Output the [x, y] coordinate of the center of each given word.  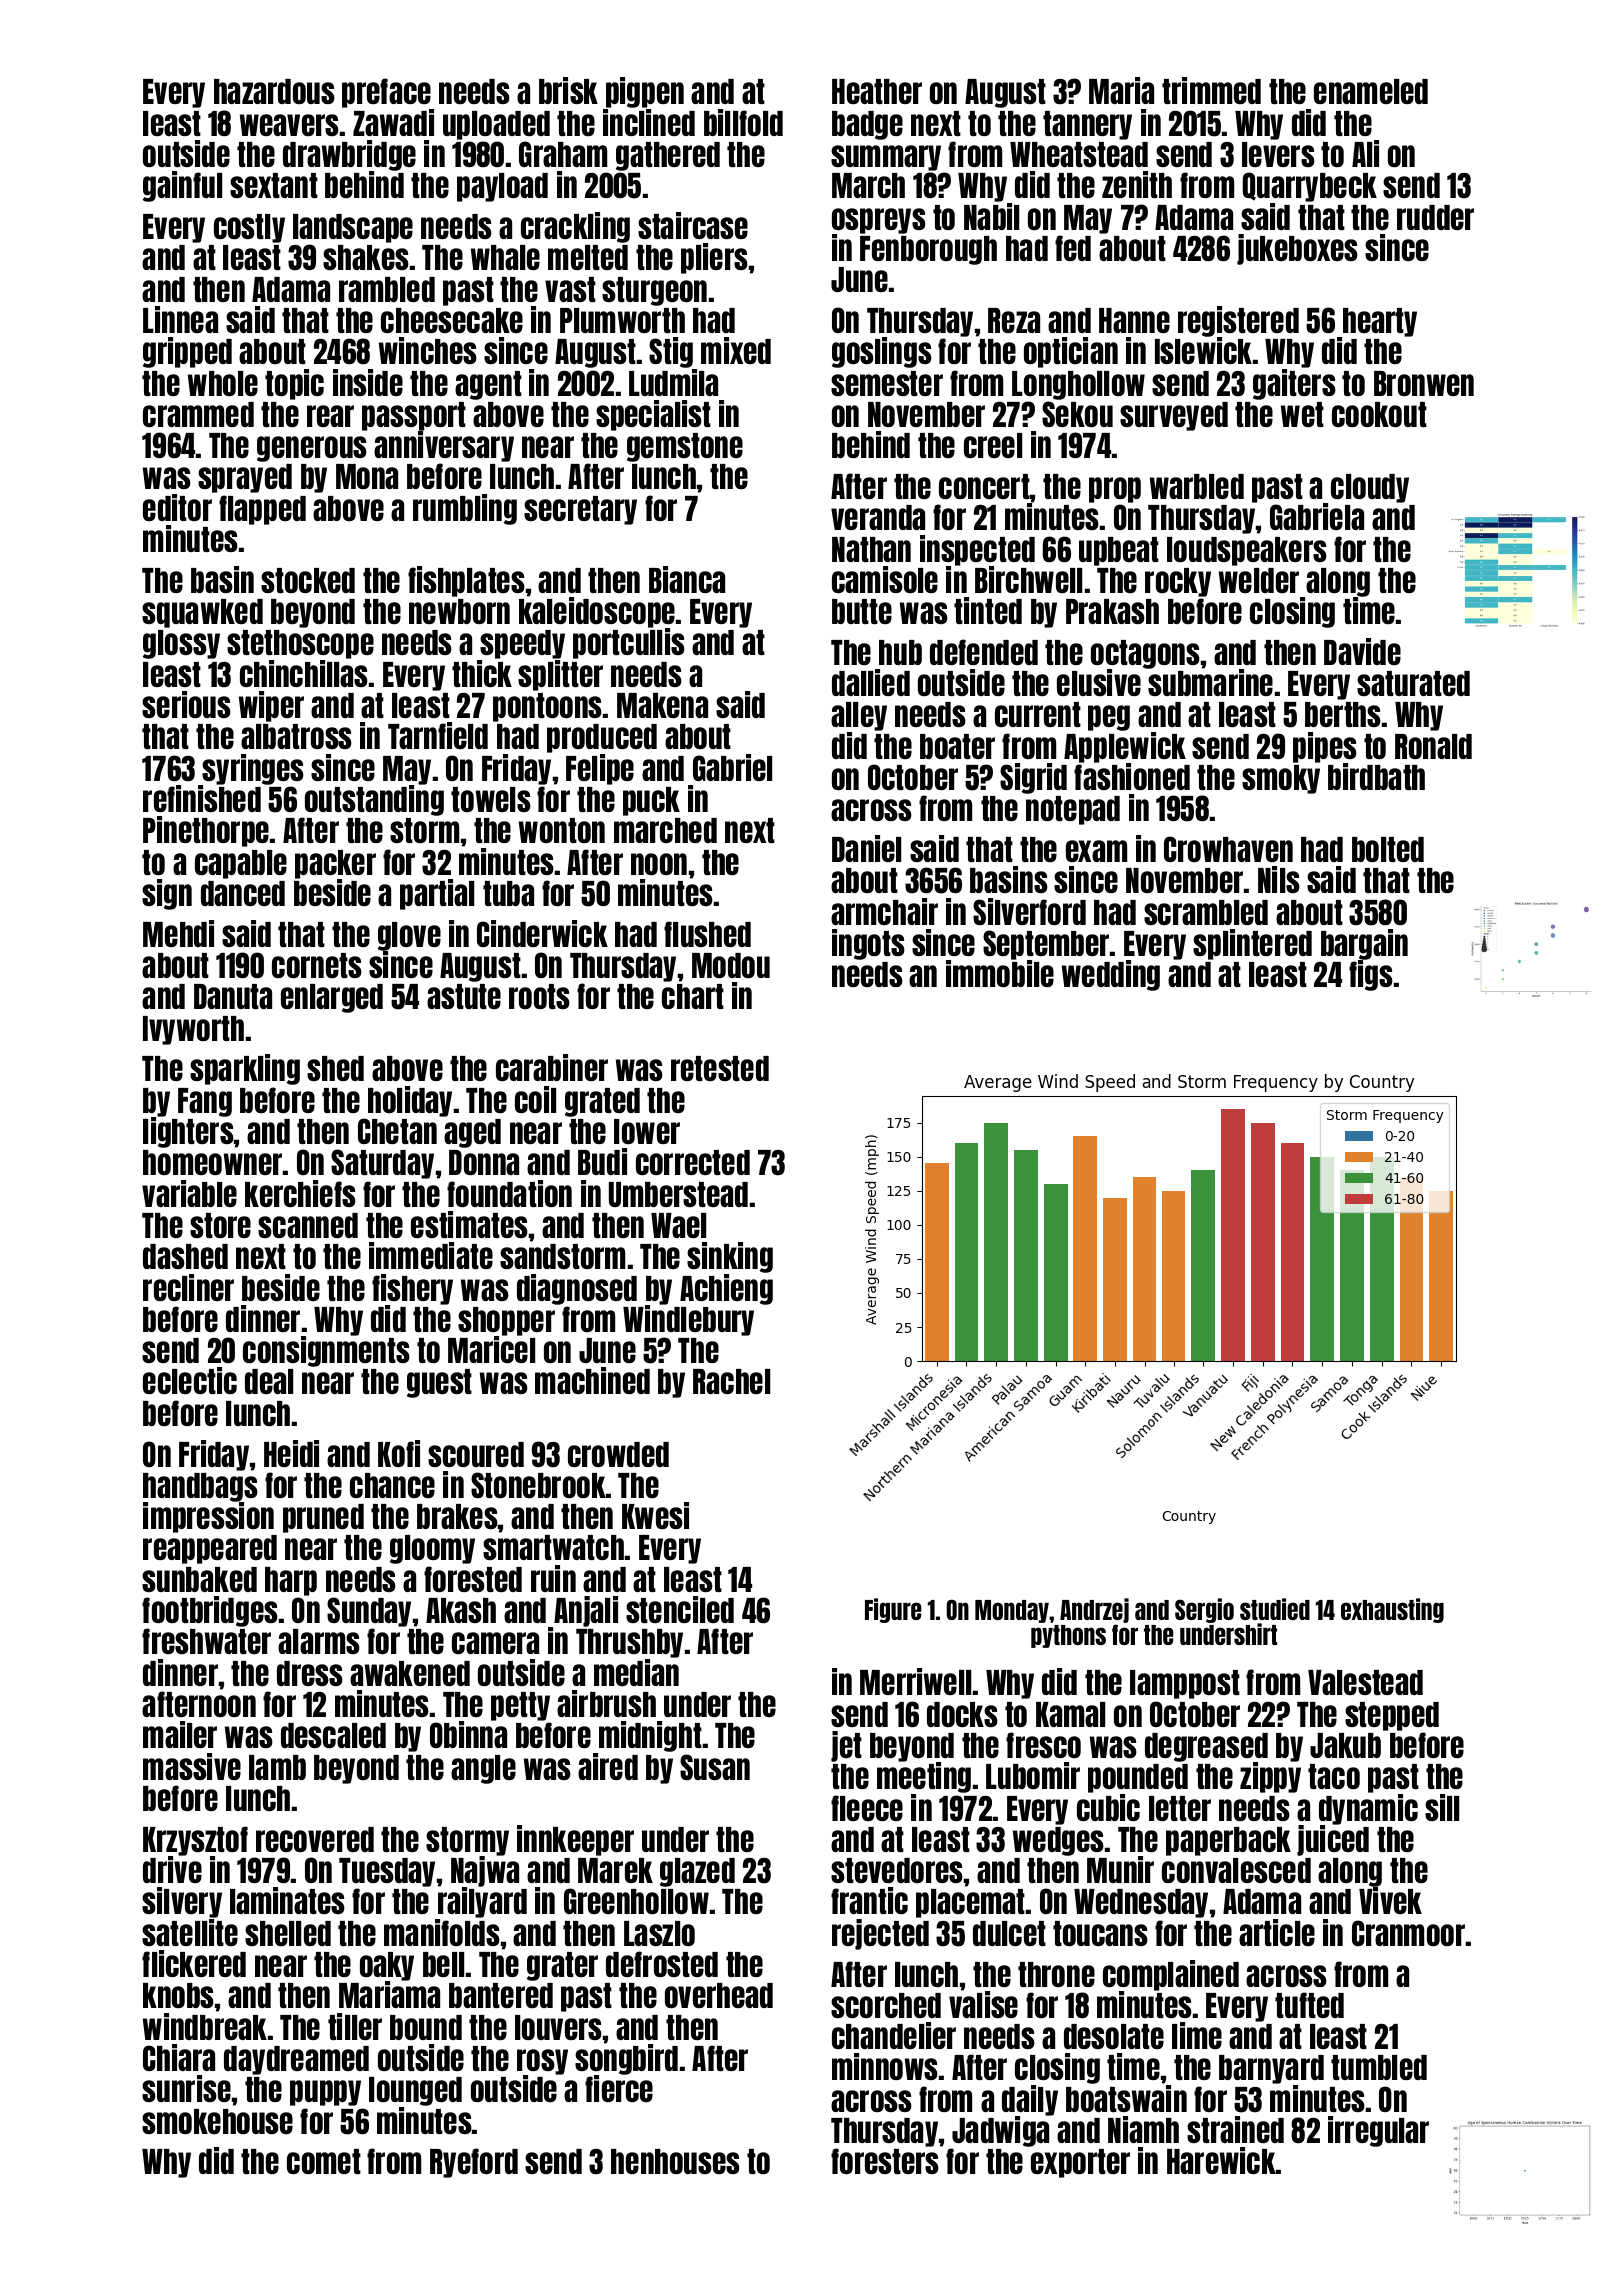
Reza [1014, 320]
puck [651, 801]
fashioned [1132, 776]
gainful [182, 186]
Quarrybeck [1310, 187]
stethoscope [300, 644]
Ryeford [474, 2163]
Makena [662, 705]
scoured [476, 1454]
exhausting [1392, 1610]
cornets [317, 965]
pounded [1138, 1778]
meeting [924, 1777]
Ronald [1433, 746]
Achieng [726, 1289]
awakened [410, 1673]
